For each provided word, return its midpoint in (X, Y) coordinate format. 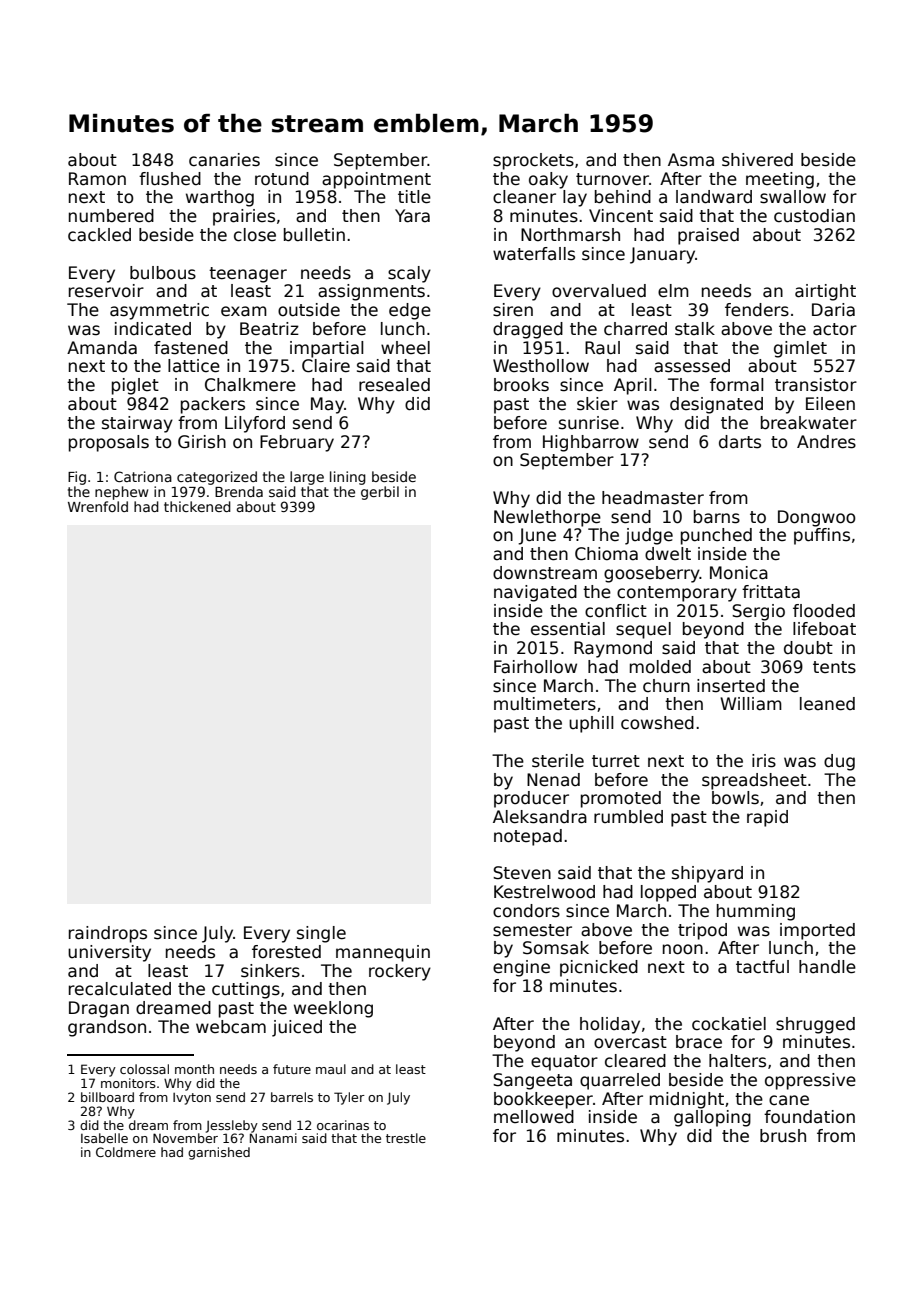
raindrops (108, 934)
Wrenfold (98, 506)
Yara (412, 216)
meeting (780, 180)
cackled (99, 235)
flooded (824, 611)
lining (348, 478)
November (185, 1138)
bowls (735, 798)
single (321, 934)
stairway (137, 424)
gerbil (380, 493)
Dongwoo (817, 518)
